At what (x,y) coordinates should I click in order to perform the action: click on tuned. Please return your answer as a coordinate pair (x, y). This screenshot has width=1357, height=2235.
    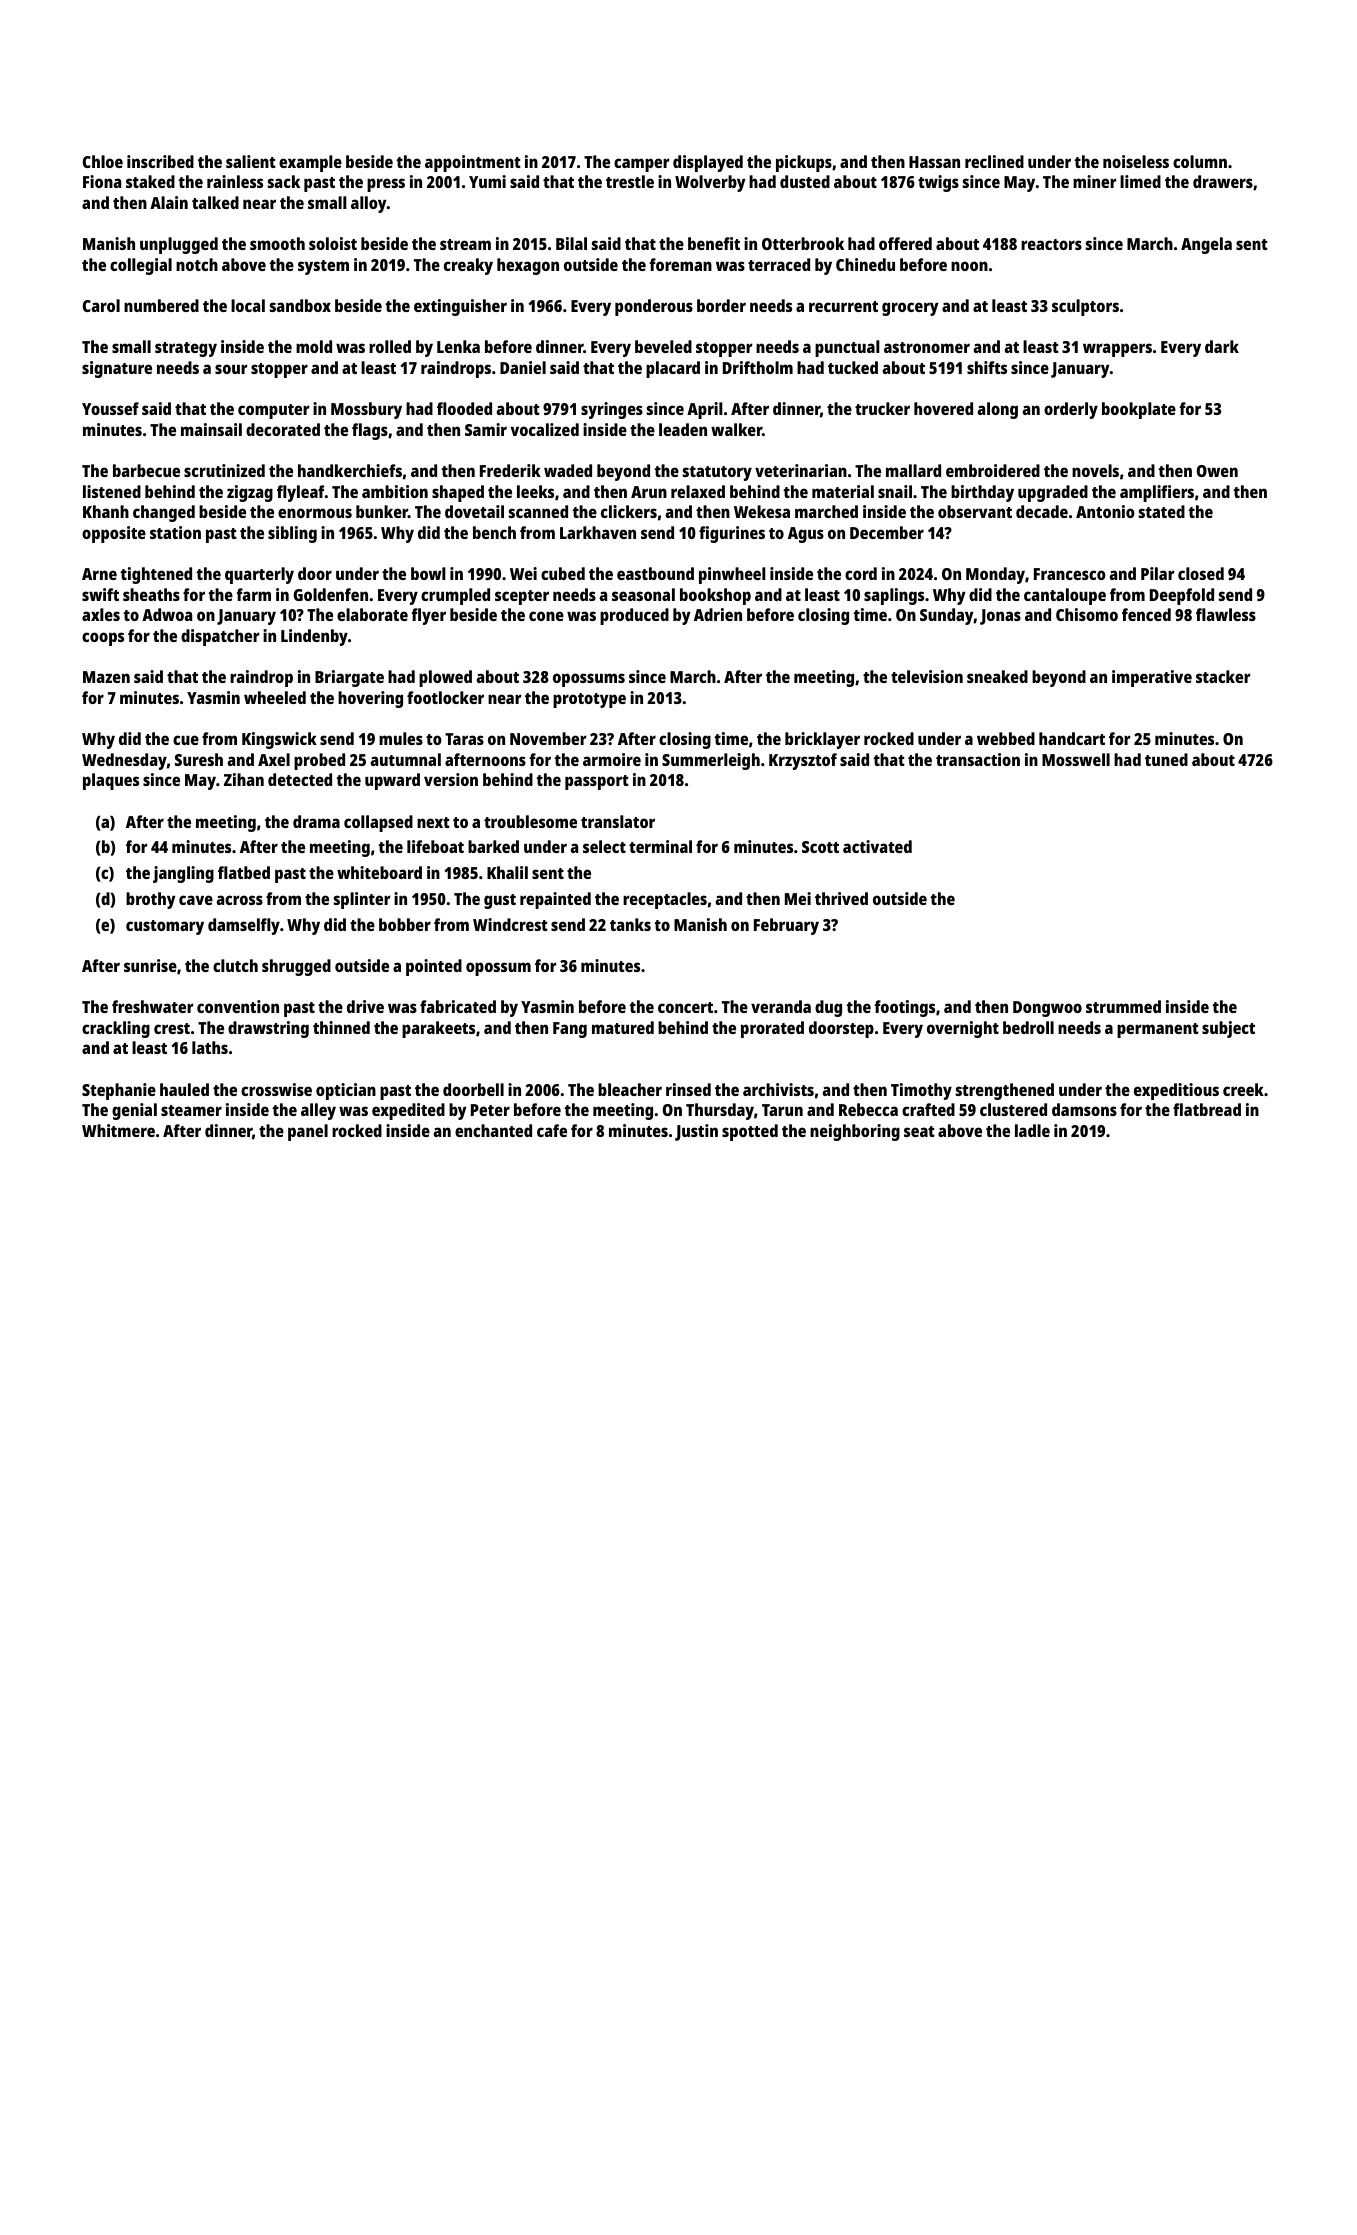
    Looking at the image, I should click on (1166, 759).
